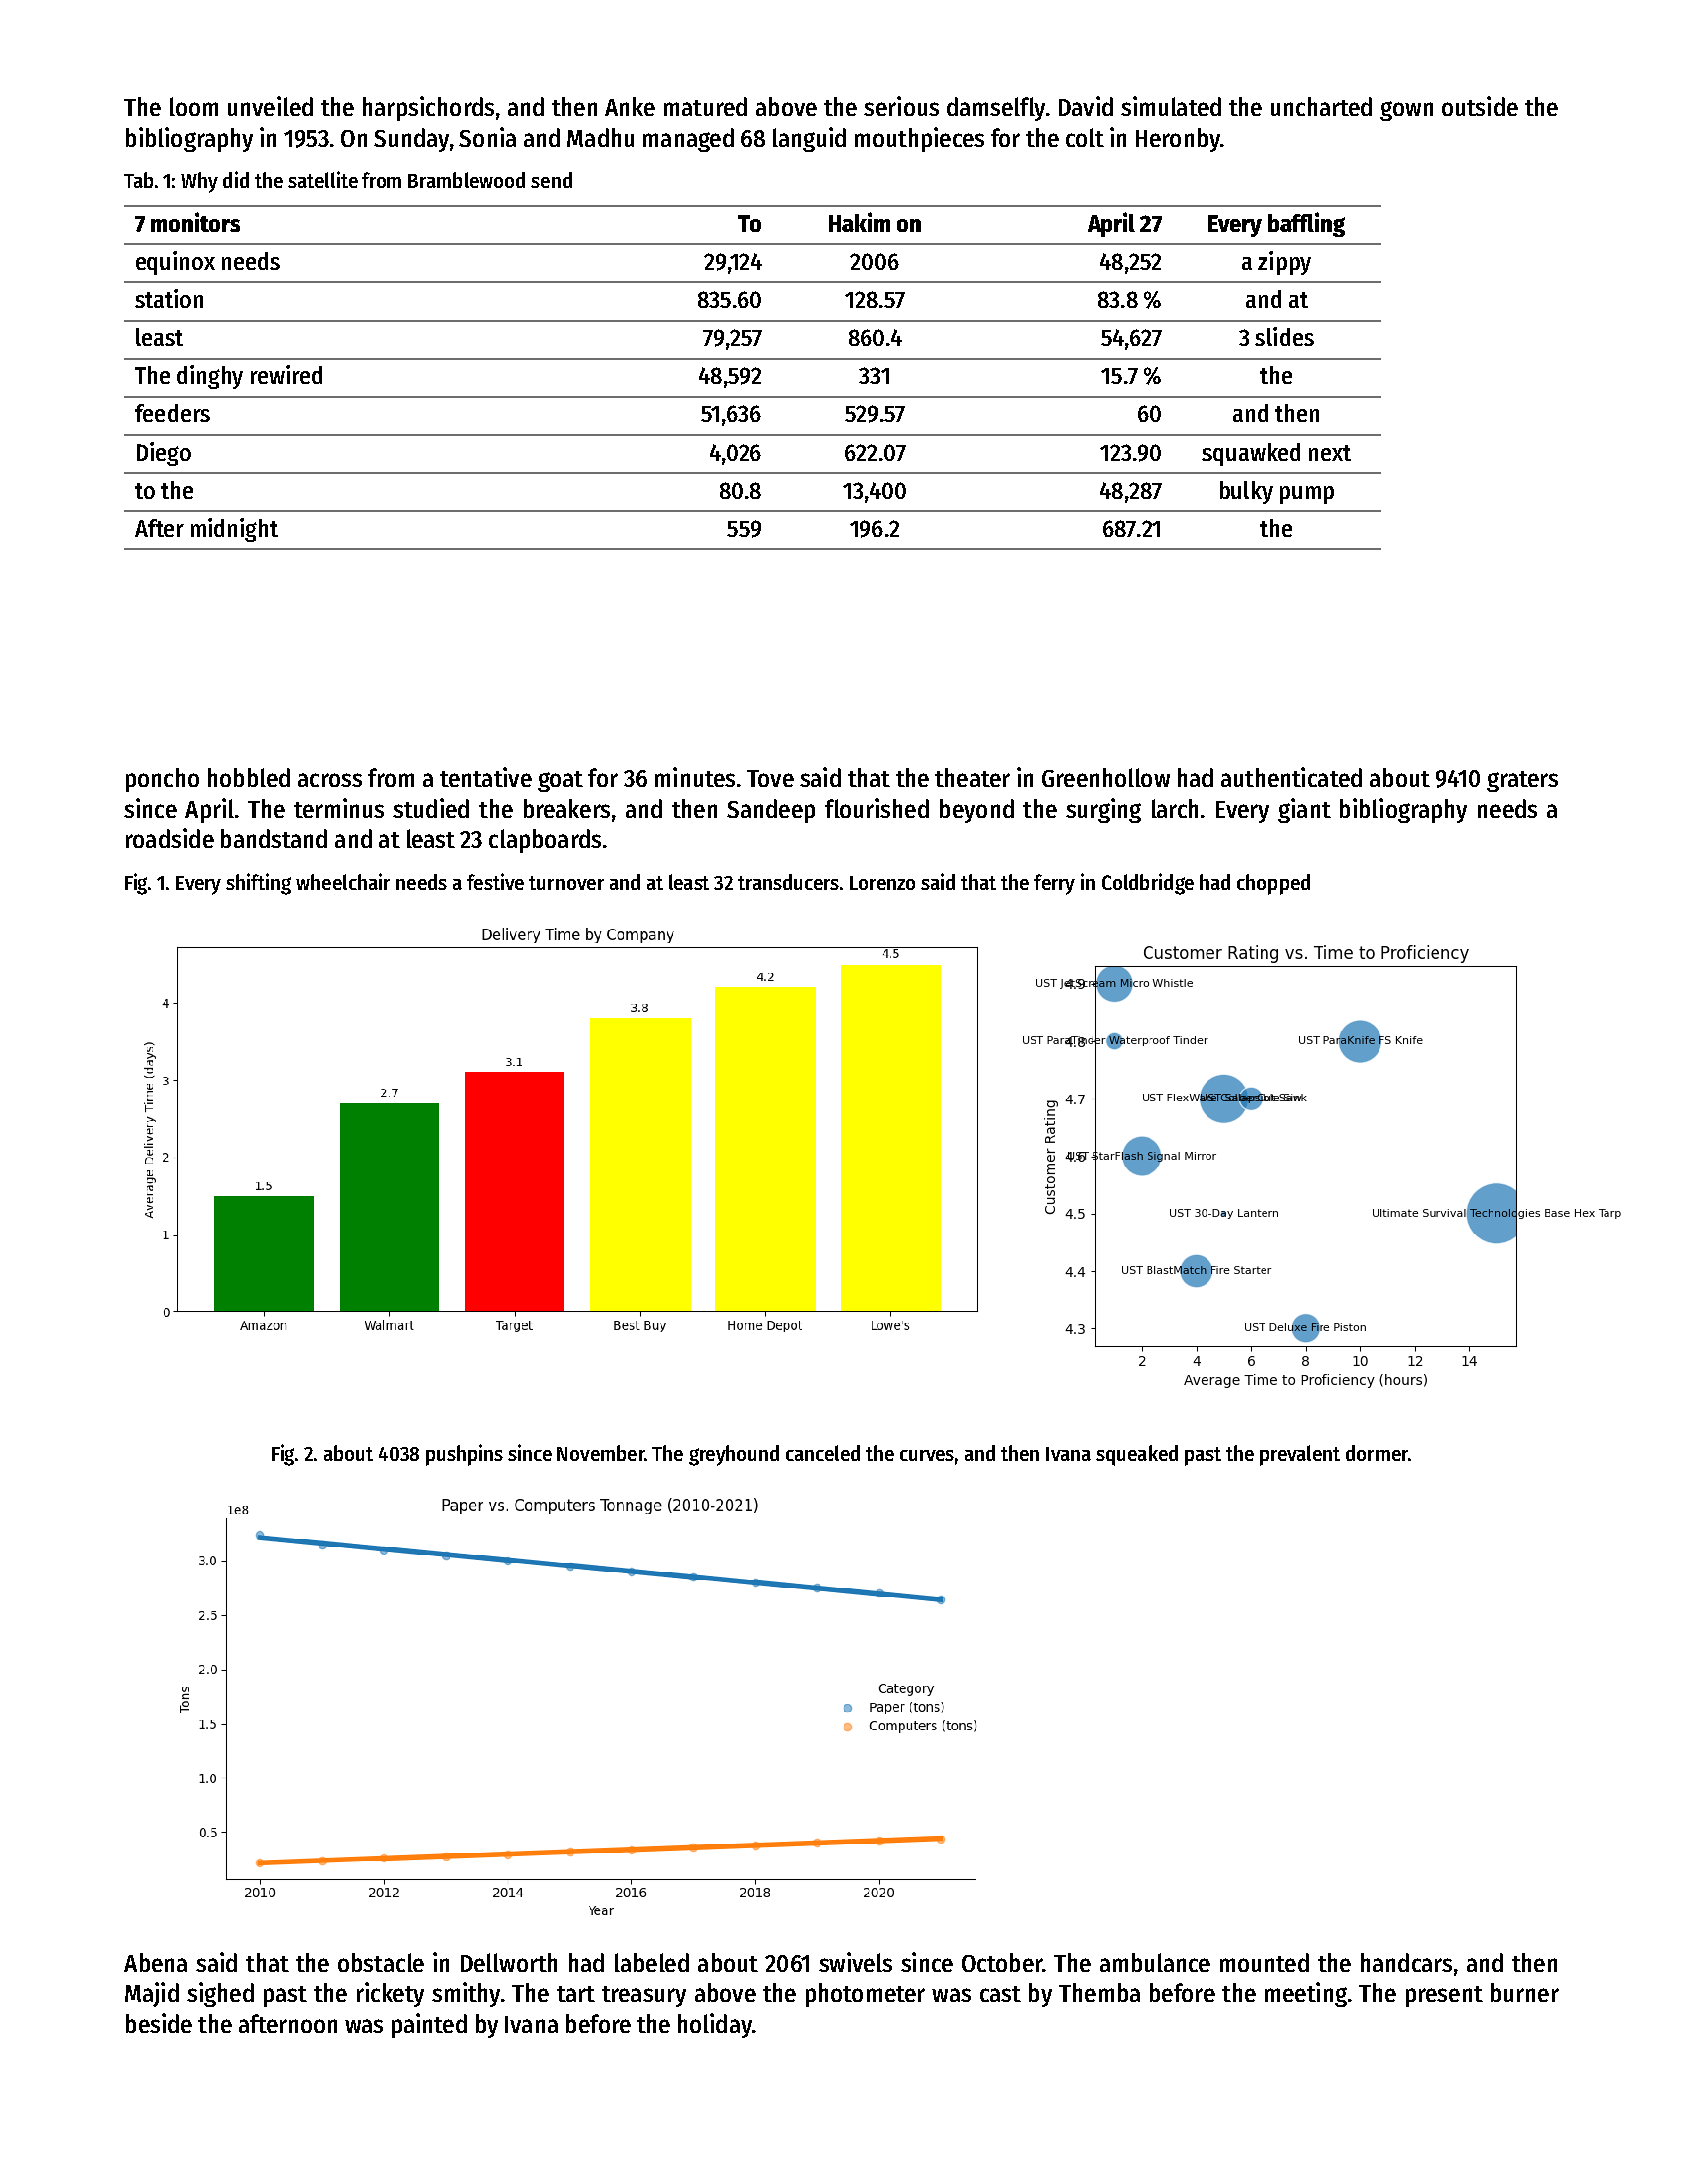 The image size is (1683, 2178). Describe the element at coordinates (1251, 454) in the page. I see `squawked` at that location.
